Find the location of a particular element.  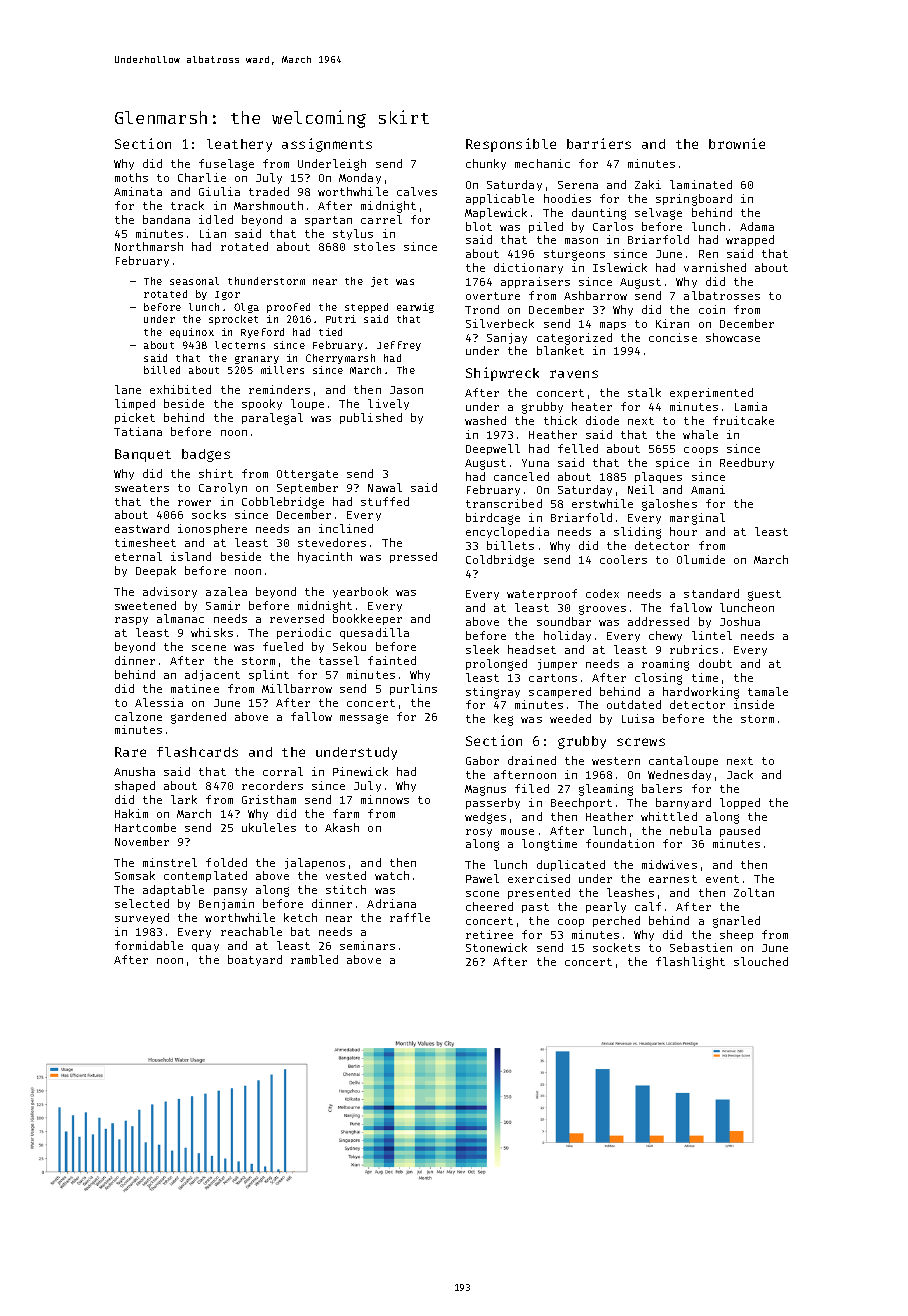

Rare is located at coordinates (130, 752).
